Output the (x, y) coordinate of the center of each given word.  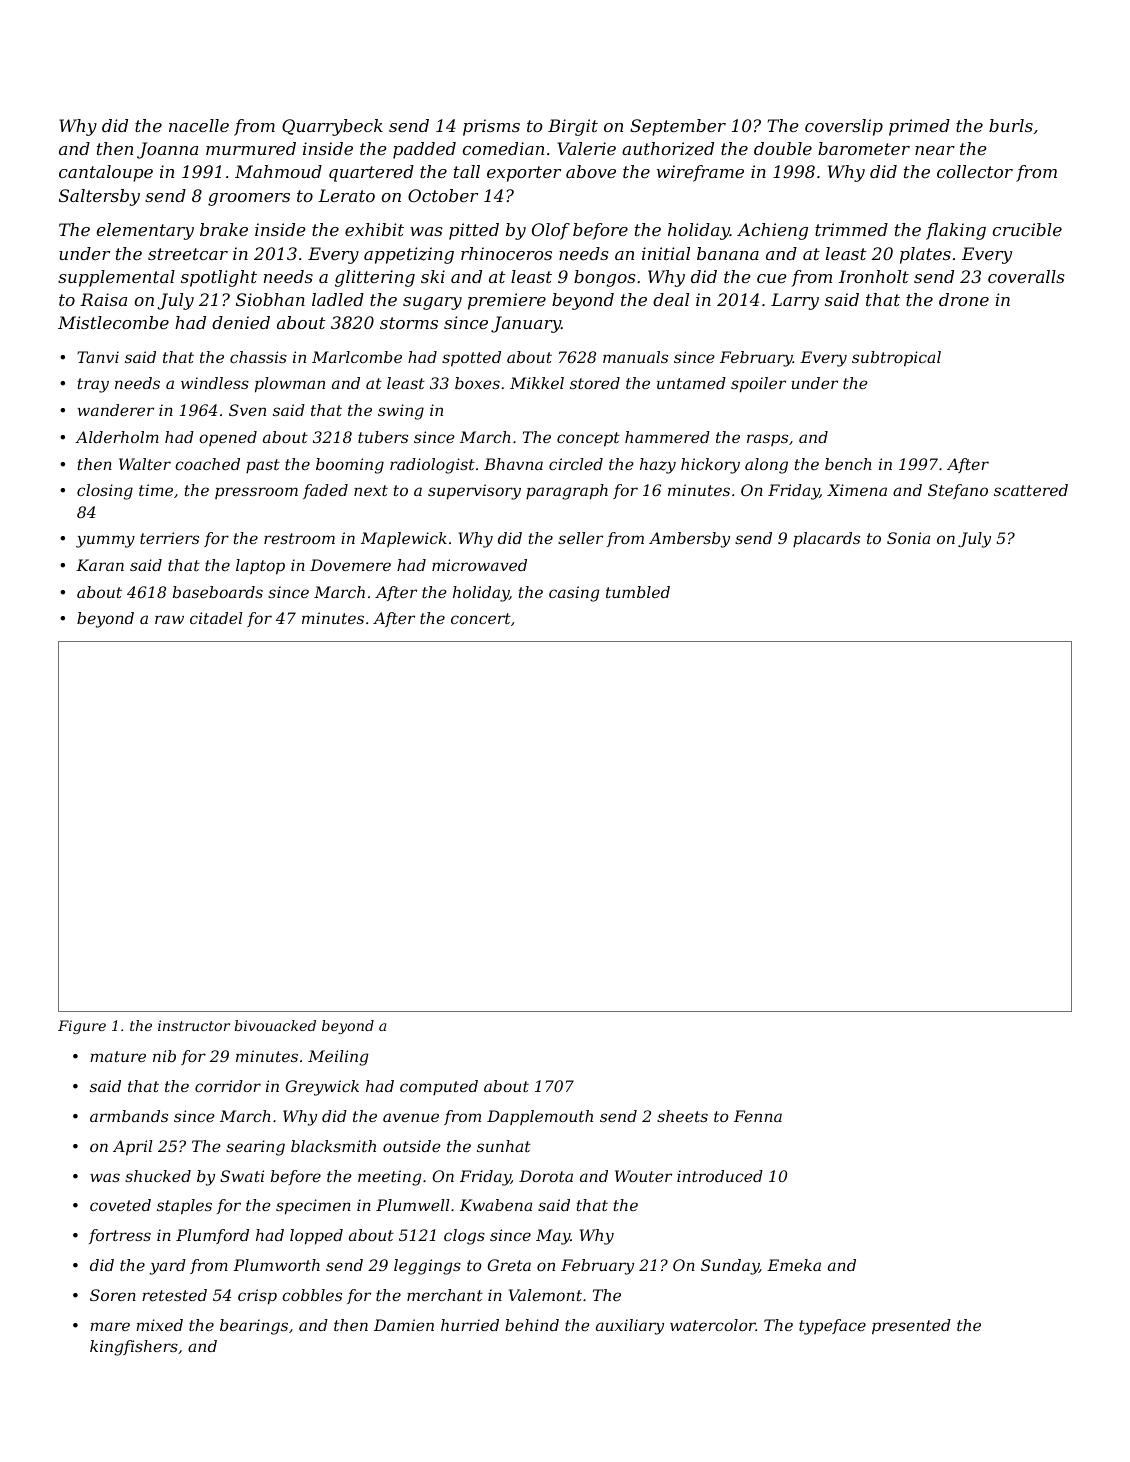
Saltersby (99, 197)
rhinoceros (506, 253)
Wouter (643, 1176)
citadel (216, 618)
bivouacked (275, 1025)
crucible (1027, 229)
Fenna (758, 1116)
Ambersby (689, 540)
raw (169, 619)
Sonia (908, 538)
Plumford (212, 1236)
